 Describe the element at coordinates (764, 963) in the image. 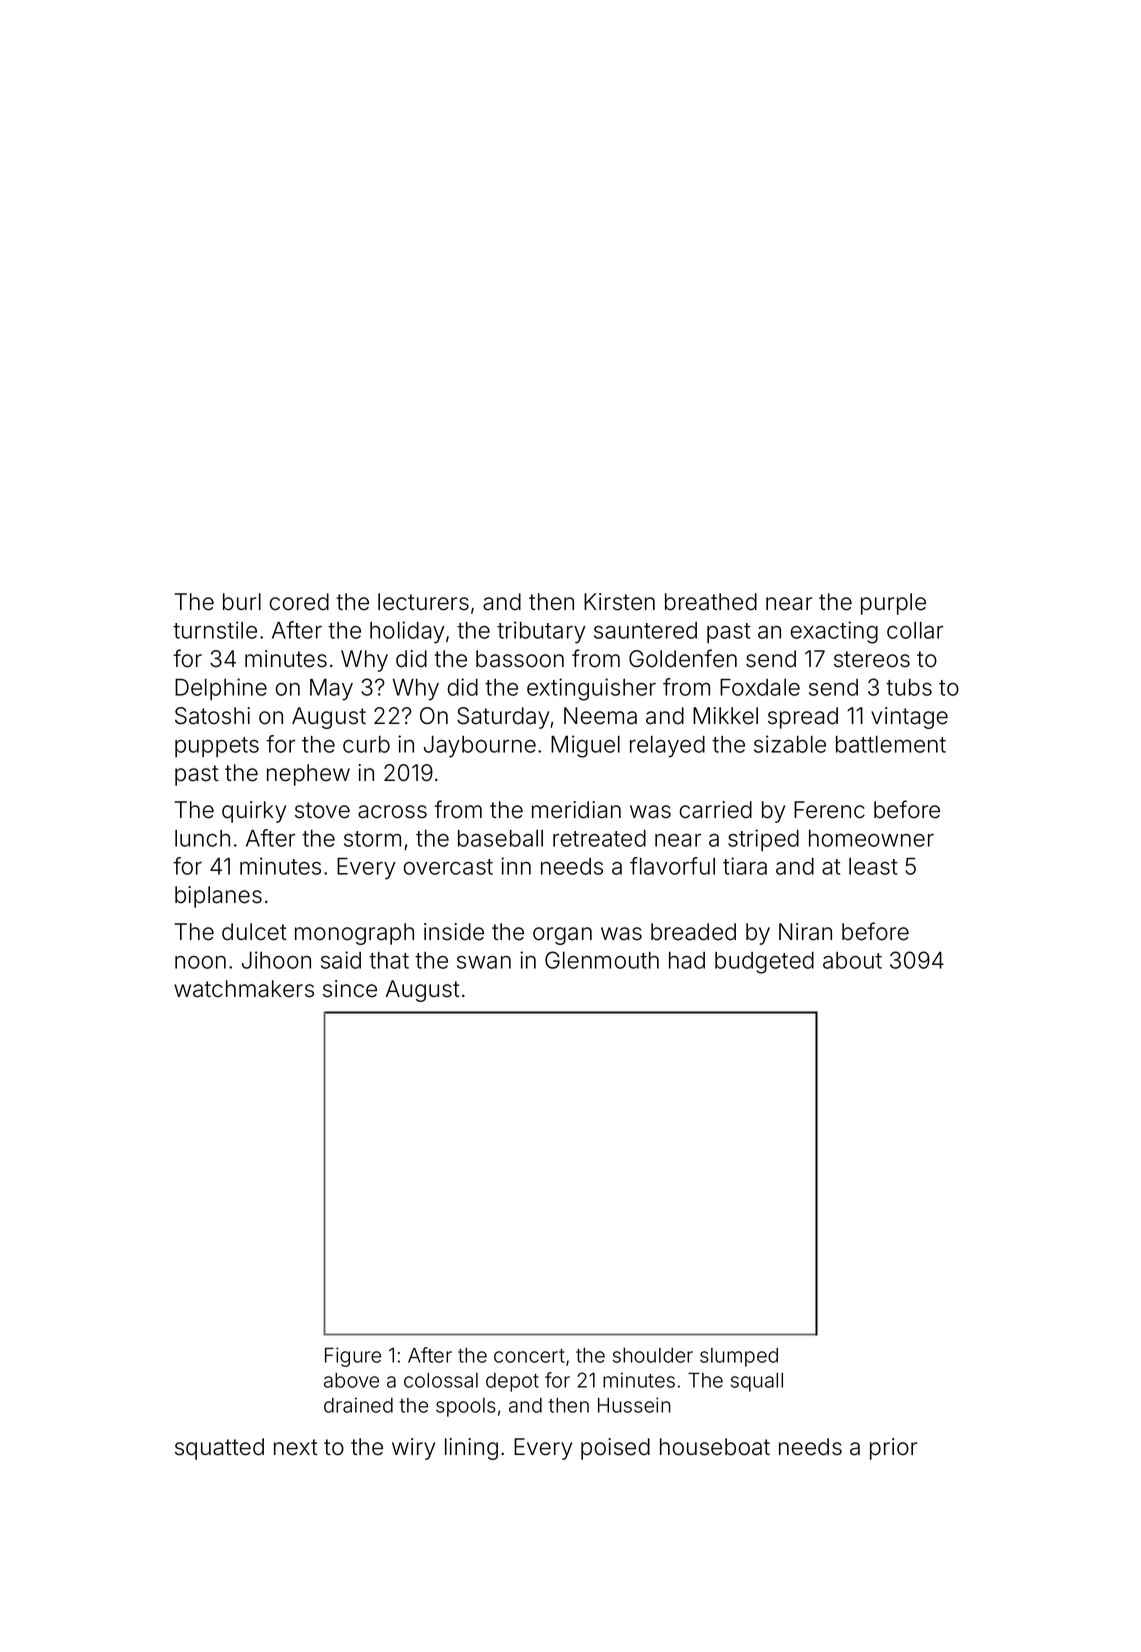

I see `budgeted` at that location.
